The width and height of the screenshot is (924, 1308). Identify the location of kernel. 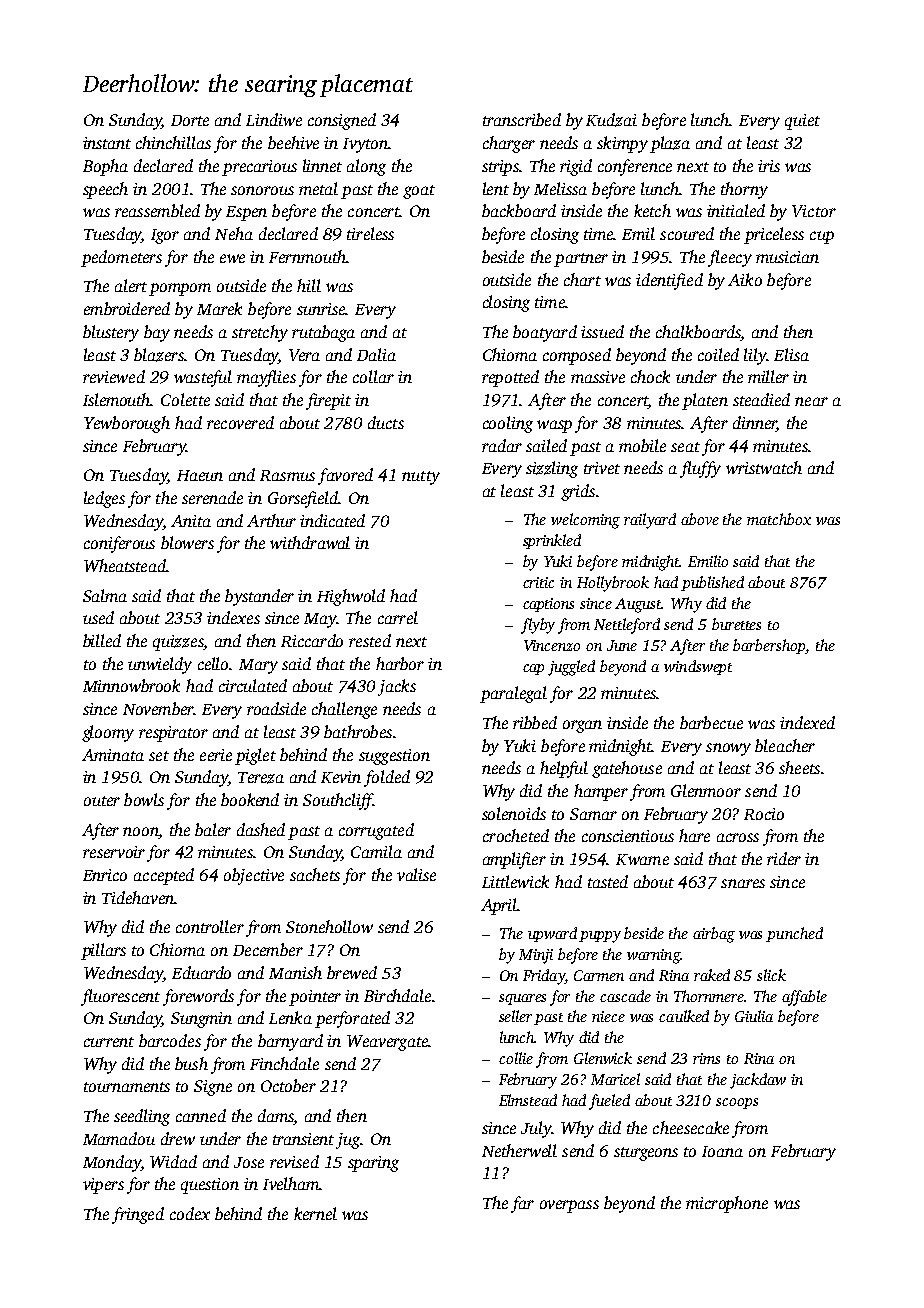
(315, 1213).
